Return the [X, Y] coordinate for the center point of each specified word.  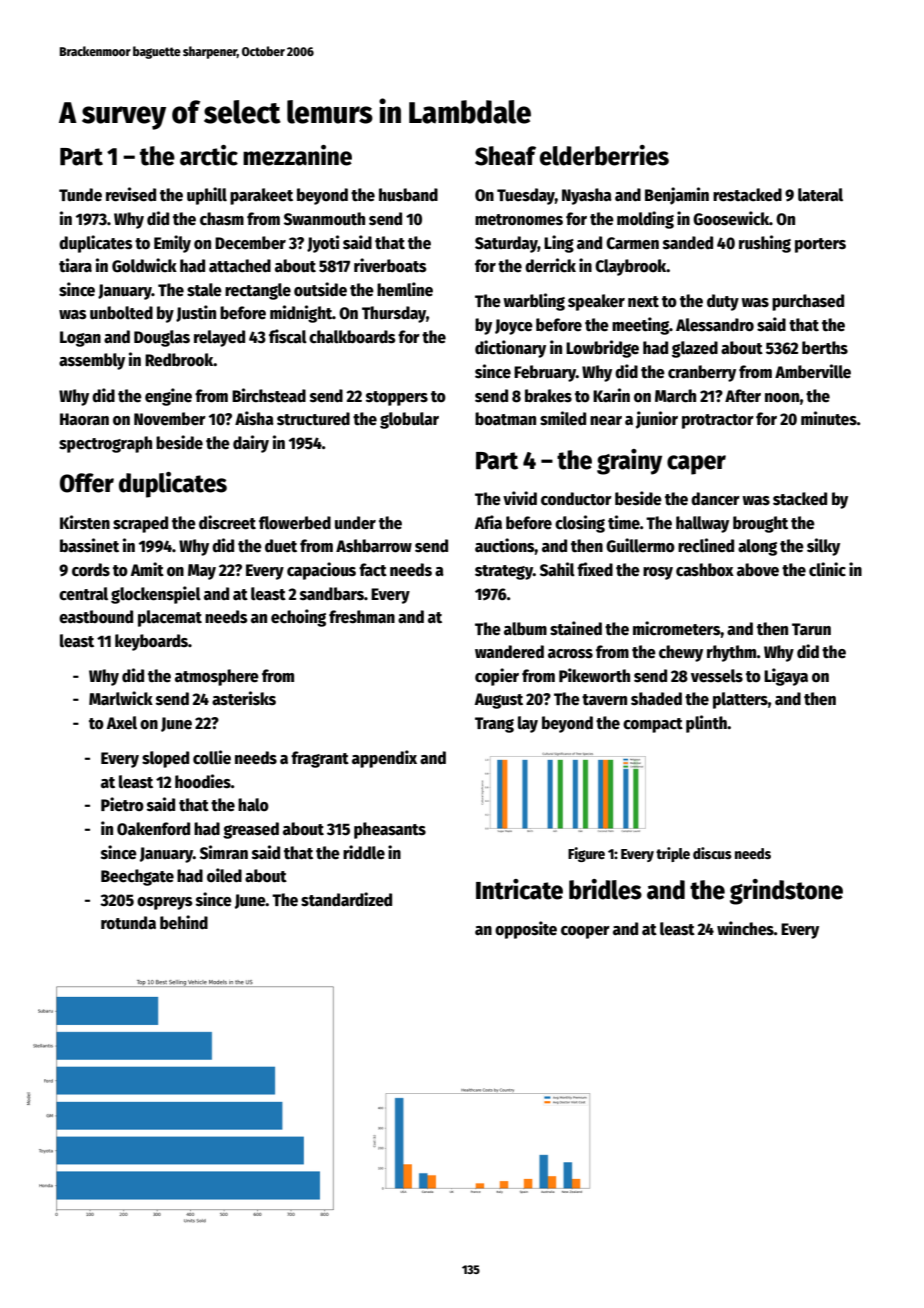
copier [497, 677]
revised [131, 194]
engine [168, 397]
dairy [251, 444]
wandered [509, 652]
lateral [820, 195]
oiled [224, 875]
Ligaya [786, 677]
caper [696, 465]
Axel [122, 723]
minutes [829, 418]
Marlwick [121, 698]
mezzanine [297, 155]
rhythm [732, 653]
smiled [563, 418]
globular [409, 420]
